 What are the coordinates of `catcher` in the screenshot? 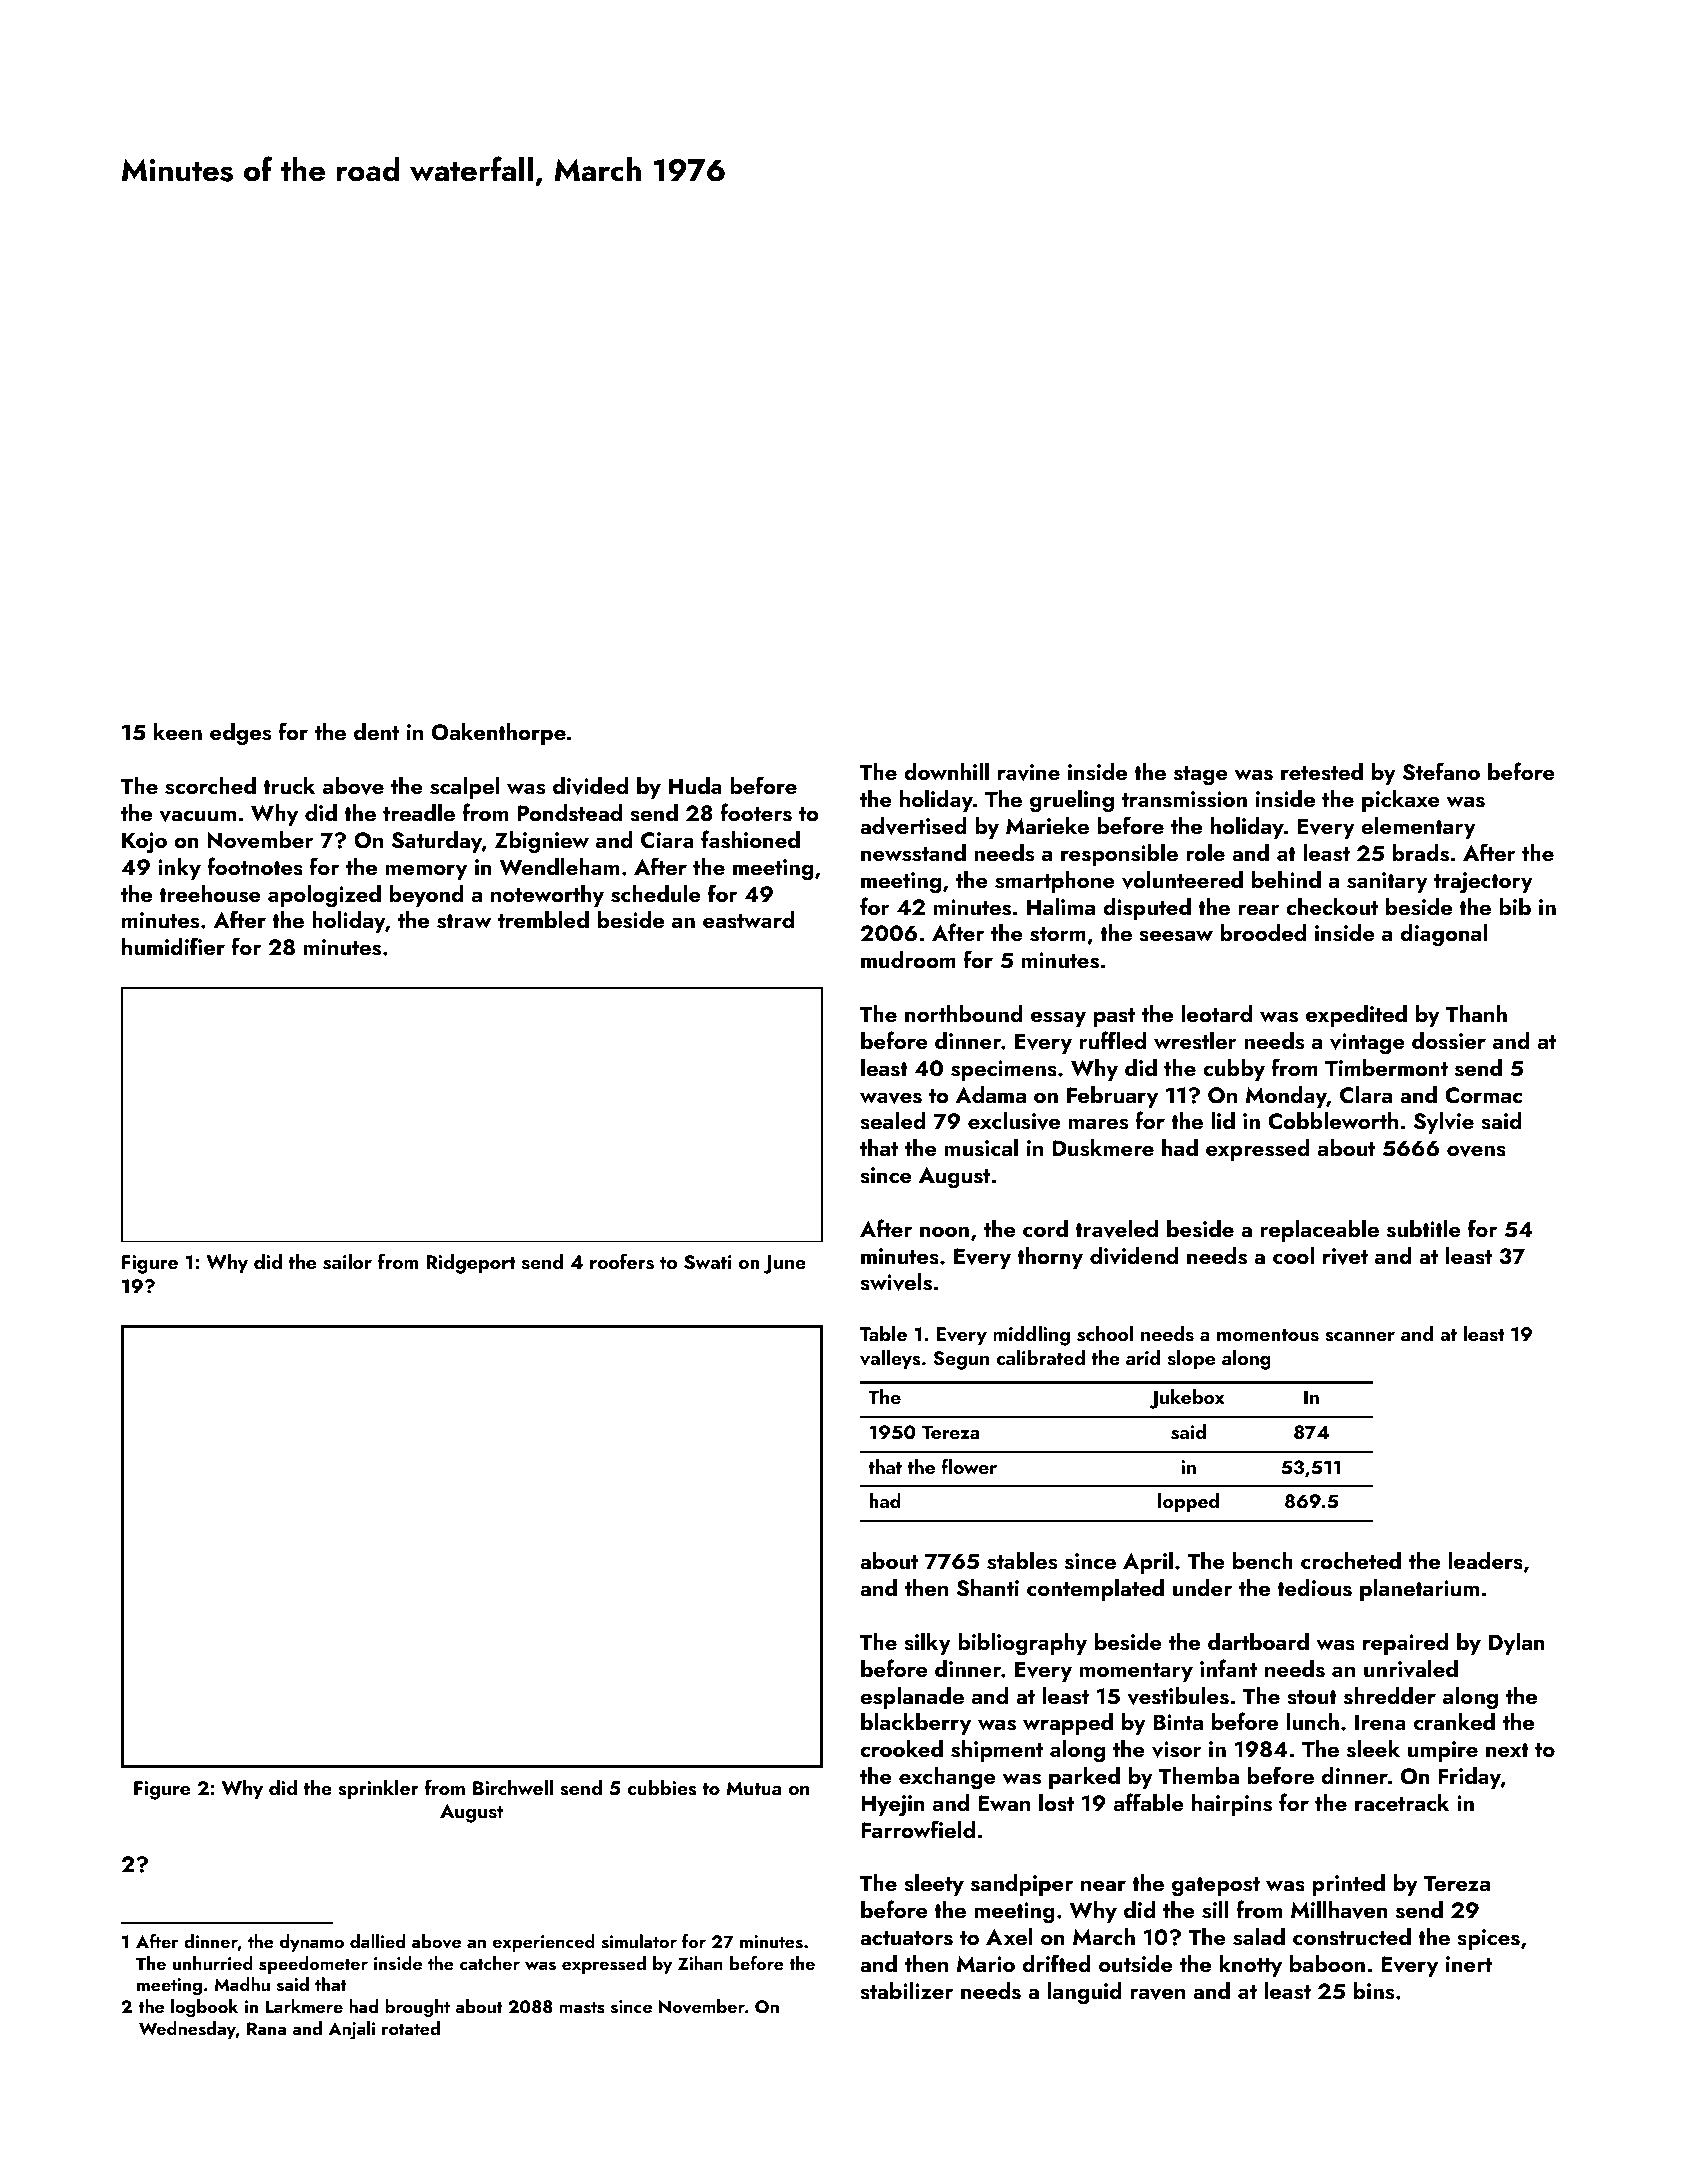 It's located at (490, 1963).
